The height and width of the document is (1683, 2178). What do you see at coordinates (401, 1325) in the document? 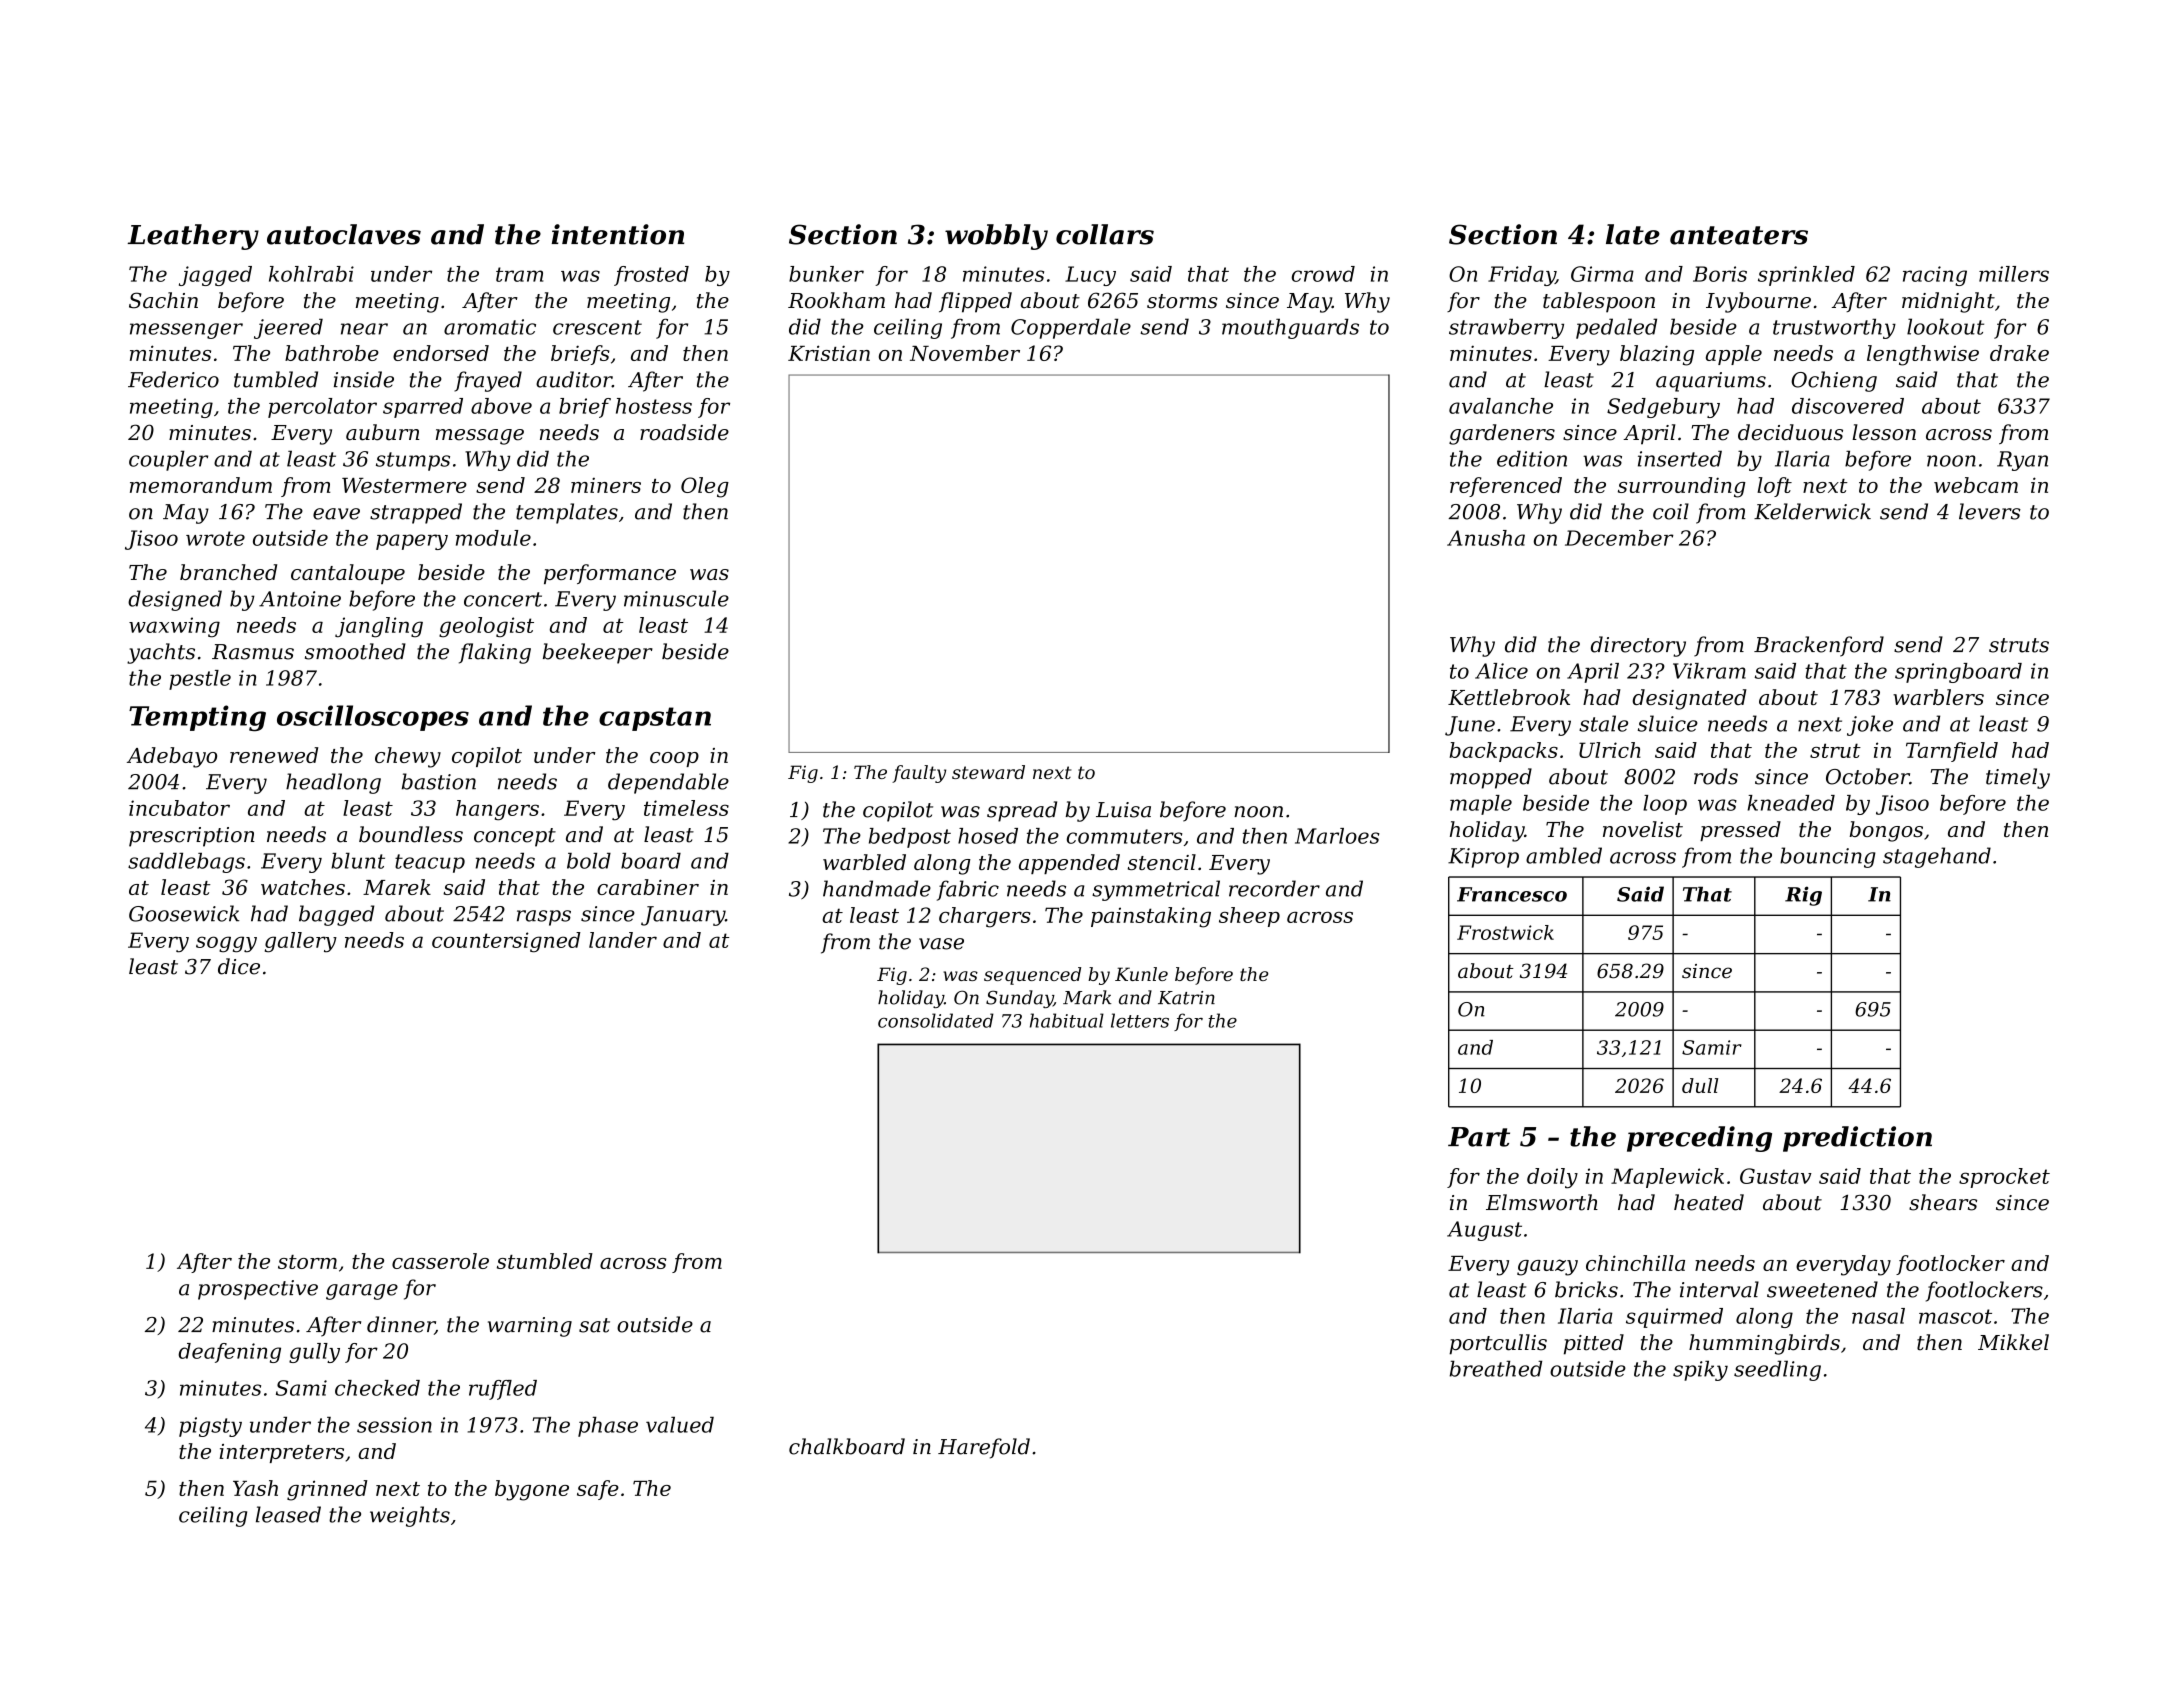
I see `dinner` at bounding box center [401, 1325].
